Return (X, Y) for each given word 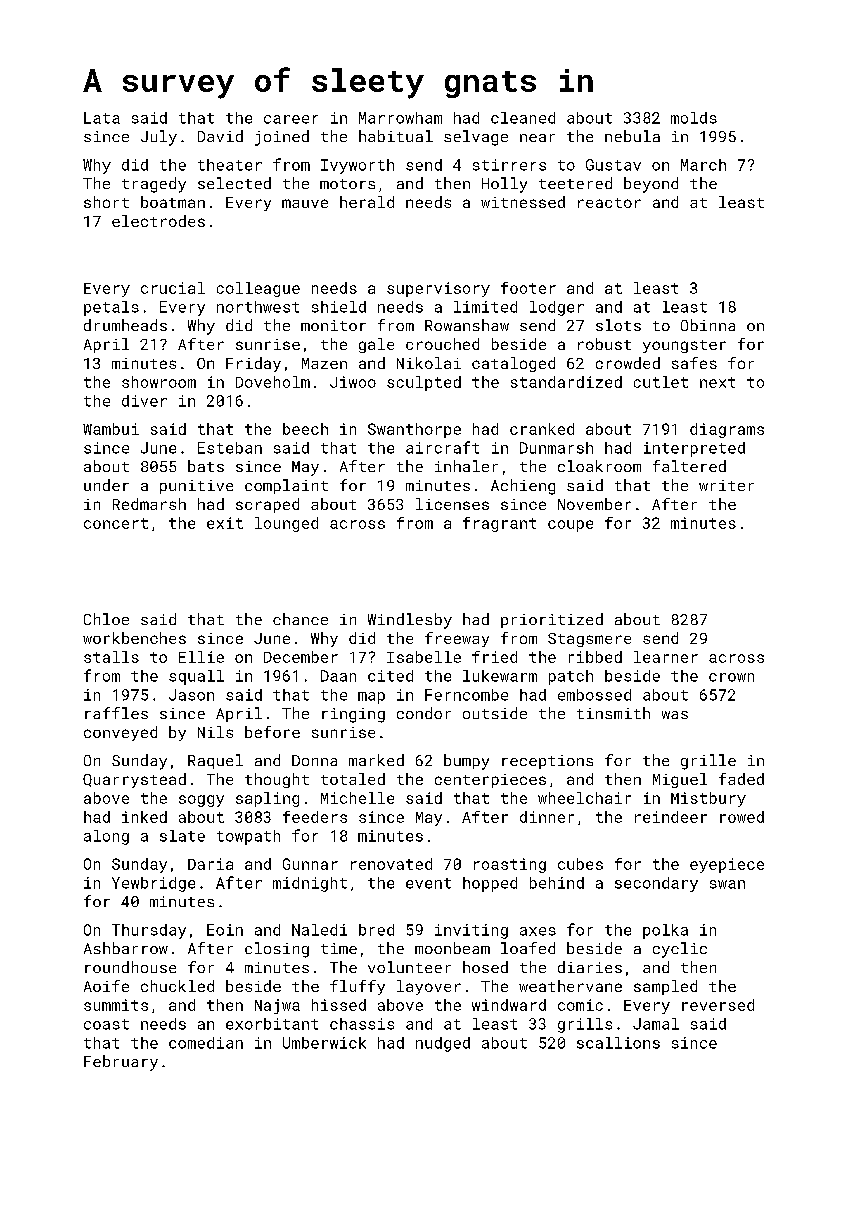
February (121, 1063)
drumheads (125, 325)
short (106, 202)
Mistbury (708, 799)
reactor (609, 203)
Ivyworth (357, 166)
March (703, 165)
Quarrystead (134, 780)
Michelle (357, 798)
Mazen (324, 363)
